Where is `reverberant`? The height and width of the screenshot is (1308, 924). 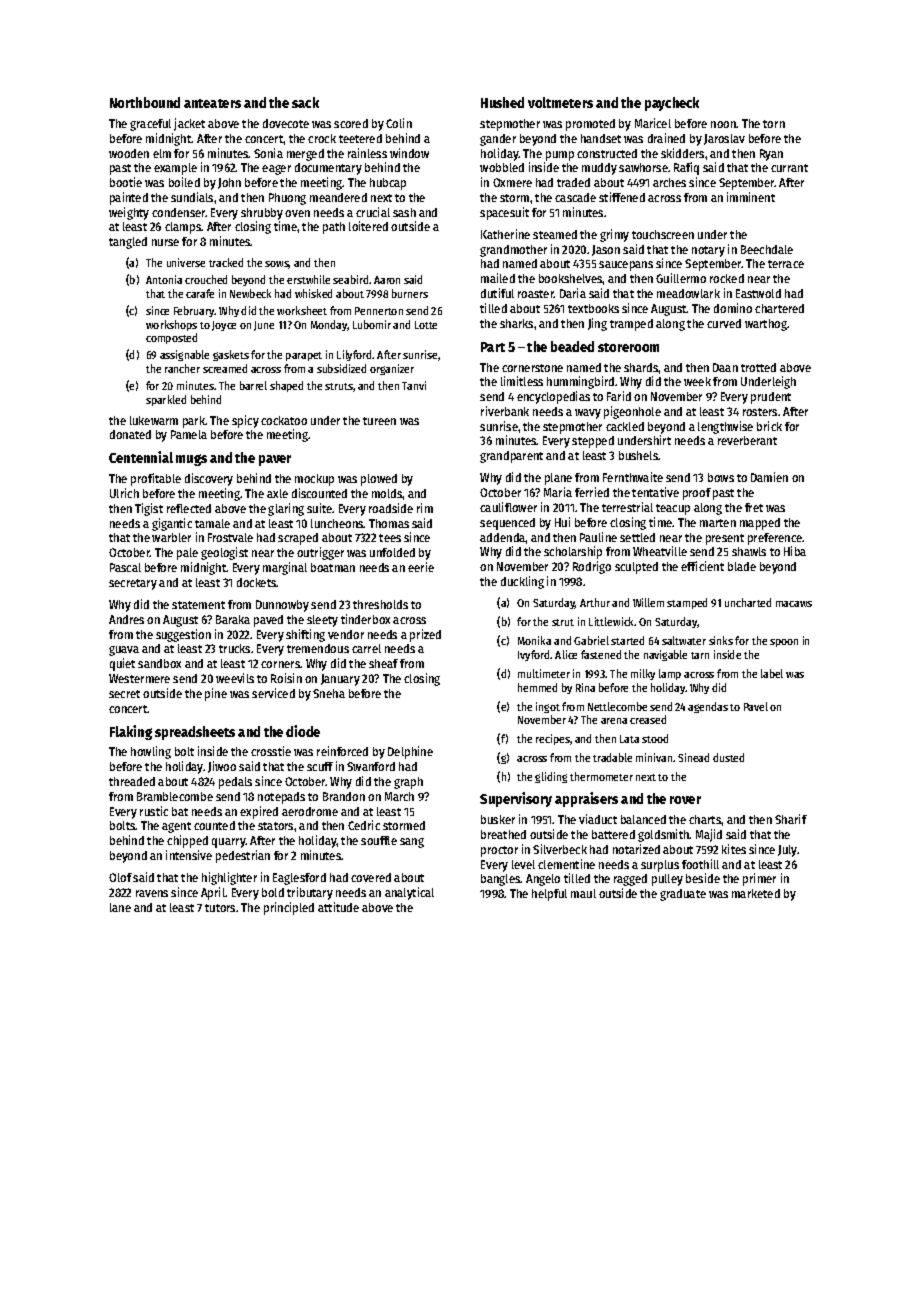 reverberant is located at coordinates (747, 440).
